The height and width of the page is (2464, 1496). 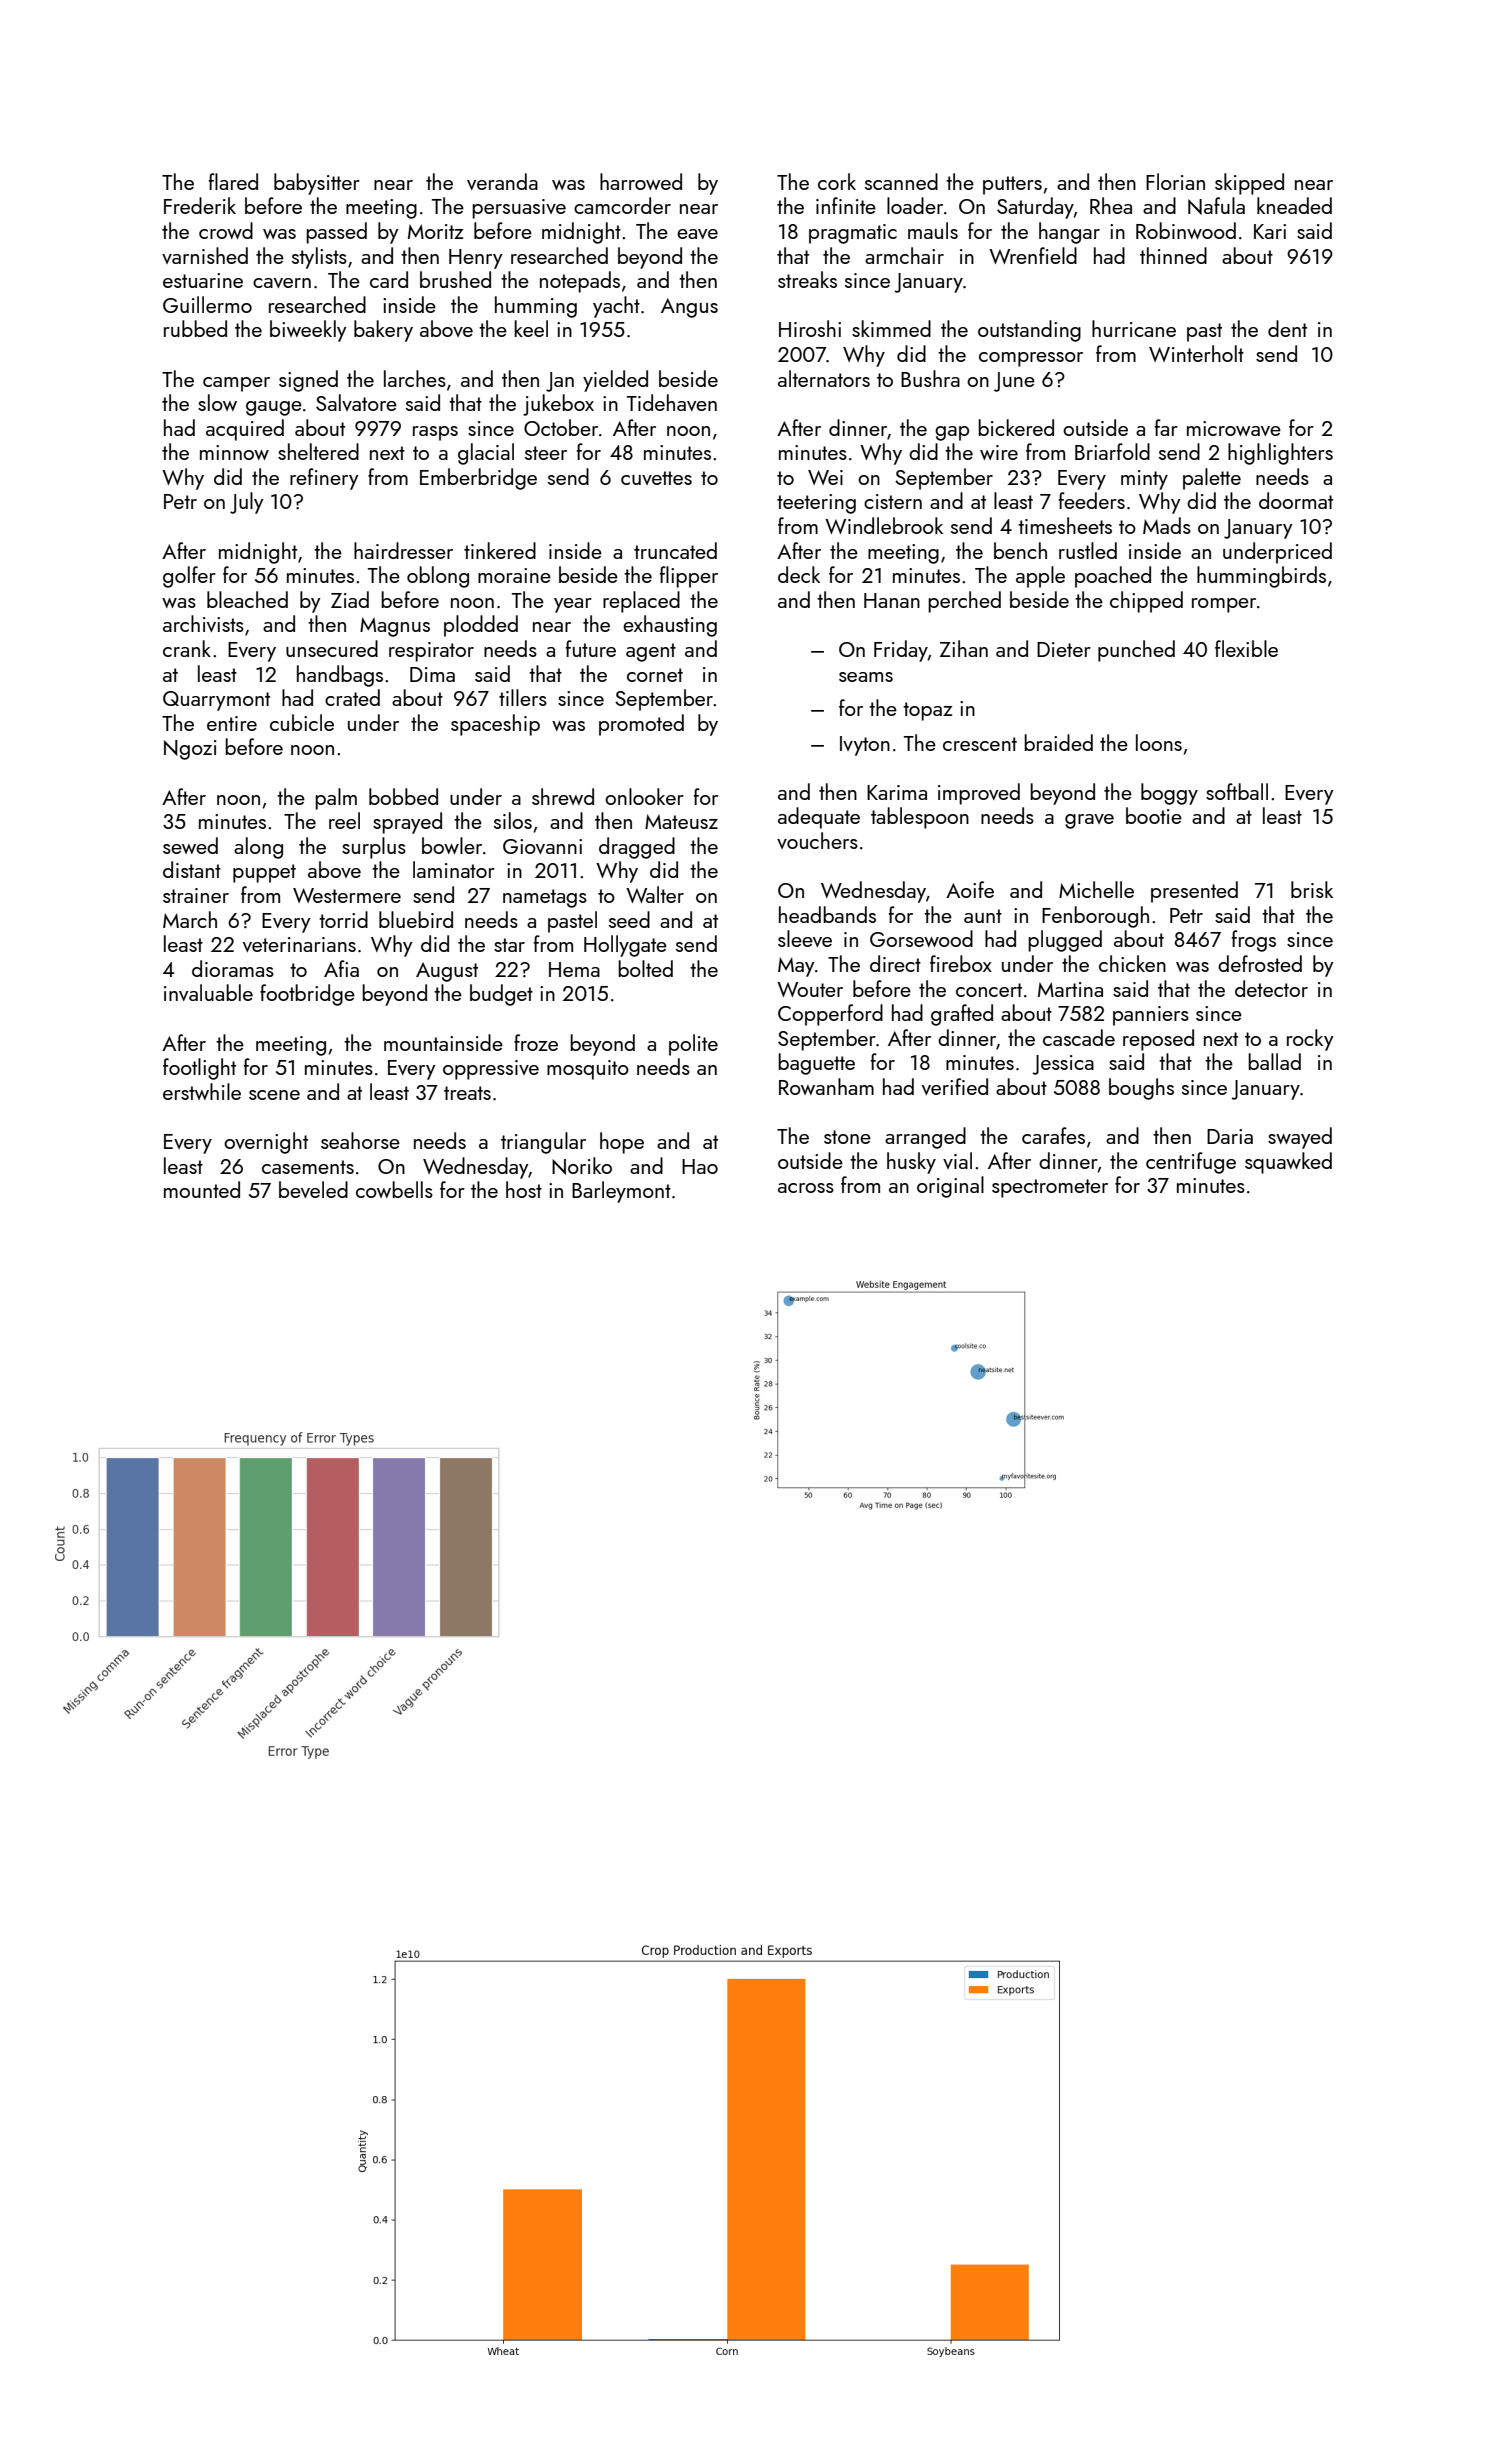 I want to click on Winterholt, so click(x=1196, y=353).
